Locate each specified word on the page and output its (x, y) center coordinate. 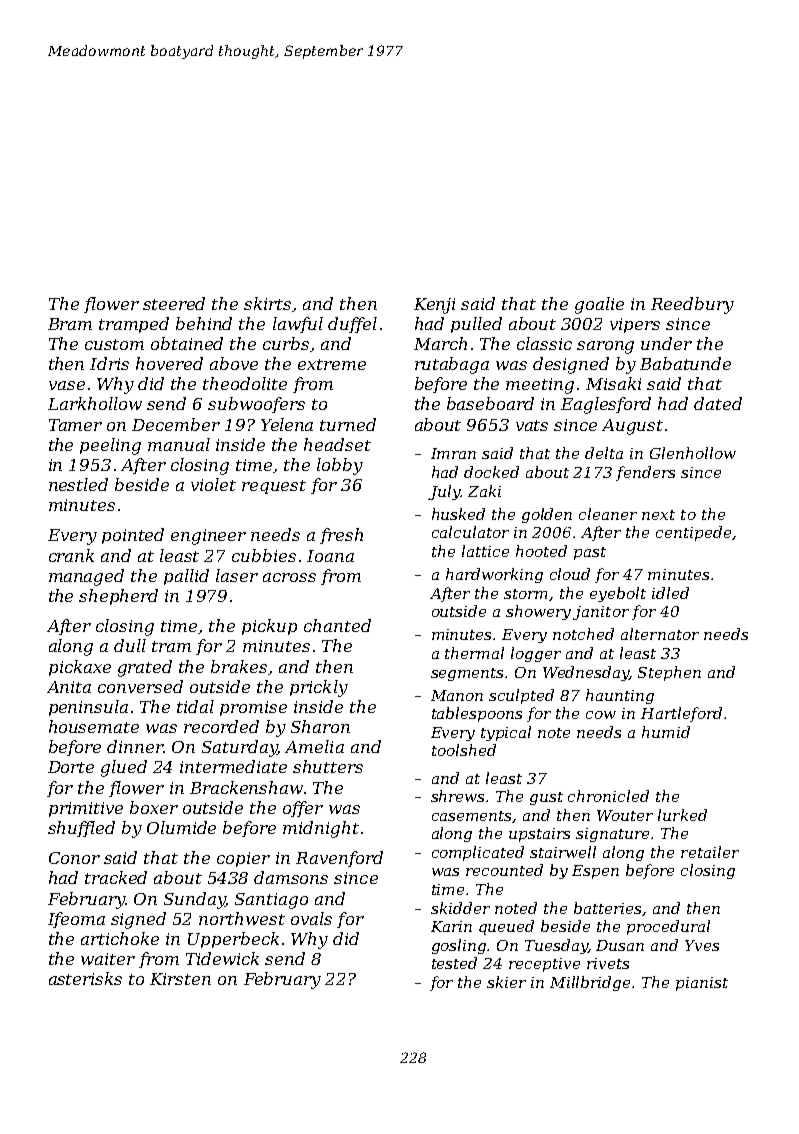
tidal (195, 706)
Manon (457, 695)
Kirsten (180, 979)
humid (666, 732)
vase (67, 385)
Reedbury (692, 305)
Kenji (434, 306)
